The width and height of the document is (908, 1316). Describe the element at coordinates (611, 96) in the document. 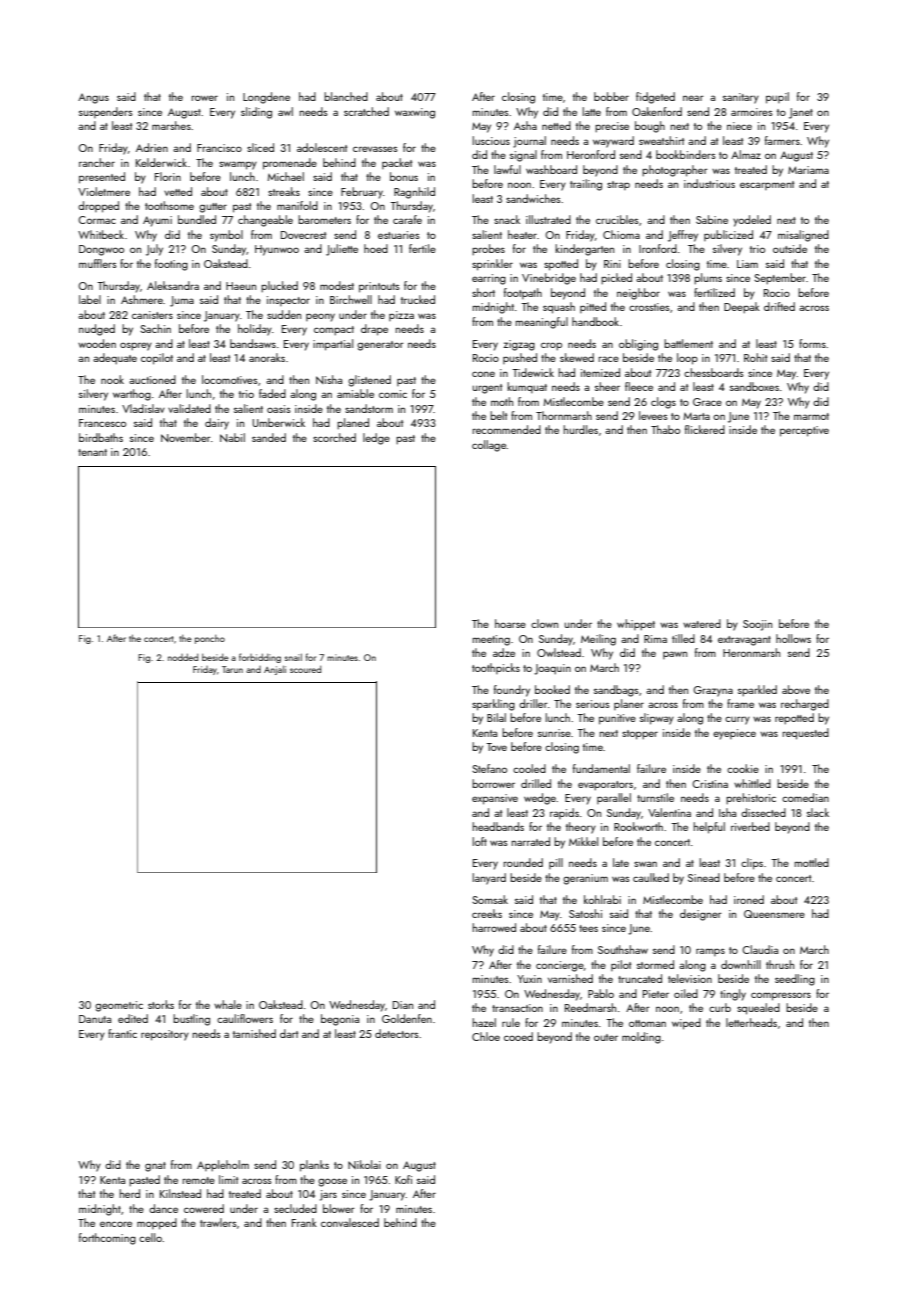

I see `bobber` at that location.
